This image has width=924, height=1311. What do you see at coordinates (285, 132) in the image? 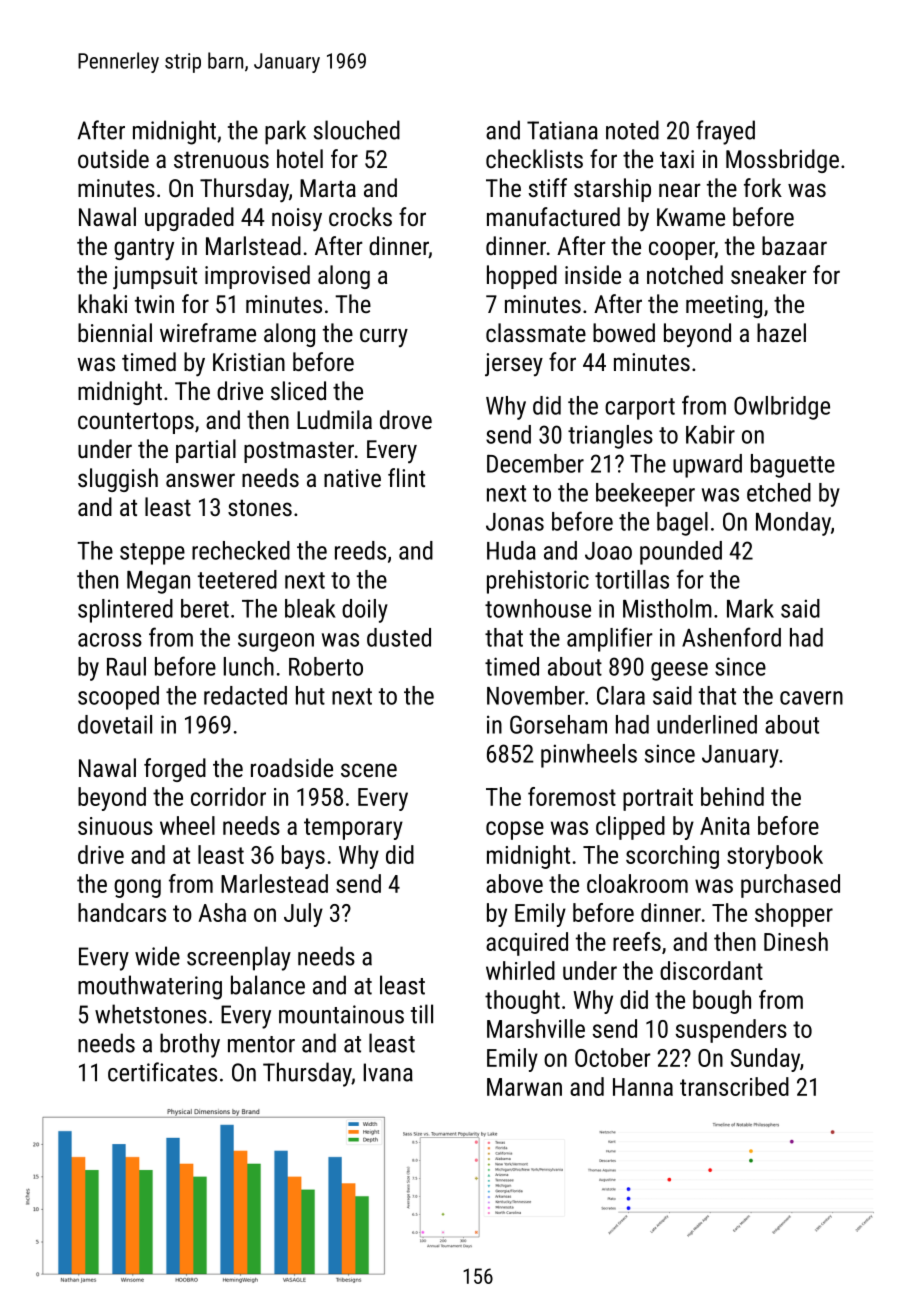
I see `park` at bounding box center [285, 132].
